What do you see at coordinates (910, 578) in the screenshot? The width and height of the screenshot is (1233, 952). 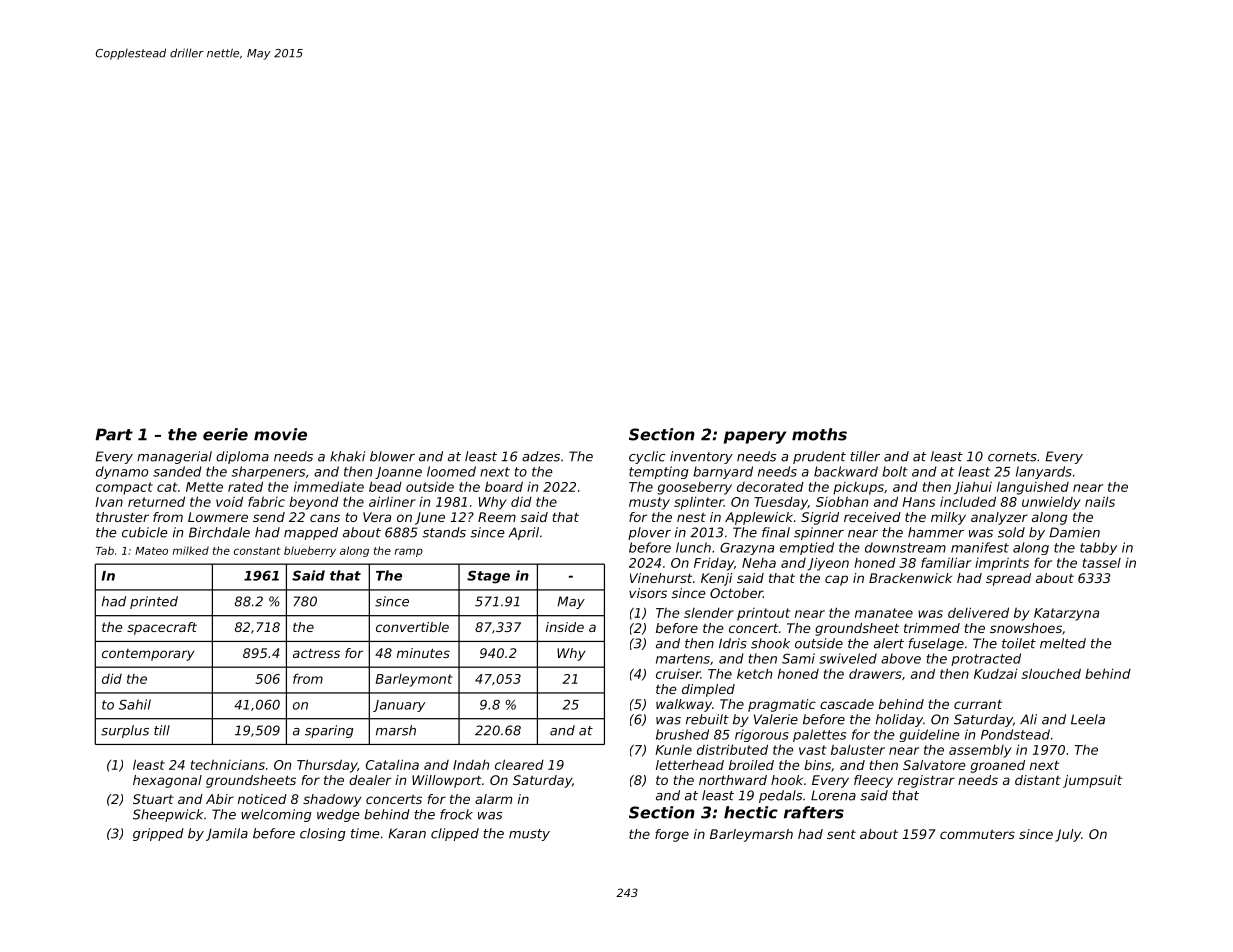 I see `Brackenwick` at bounding box center [910, 578].
